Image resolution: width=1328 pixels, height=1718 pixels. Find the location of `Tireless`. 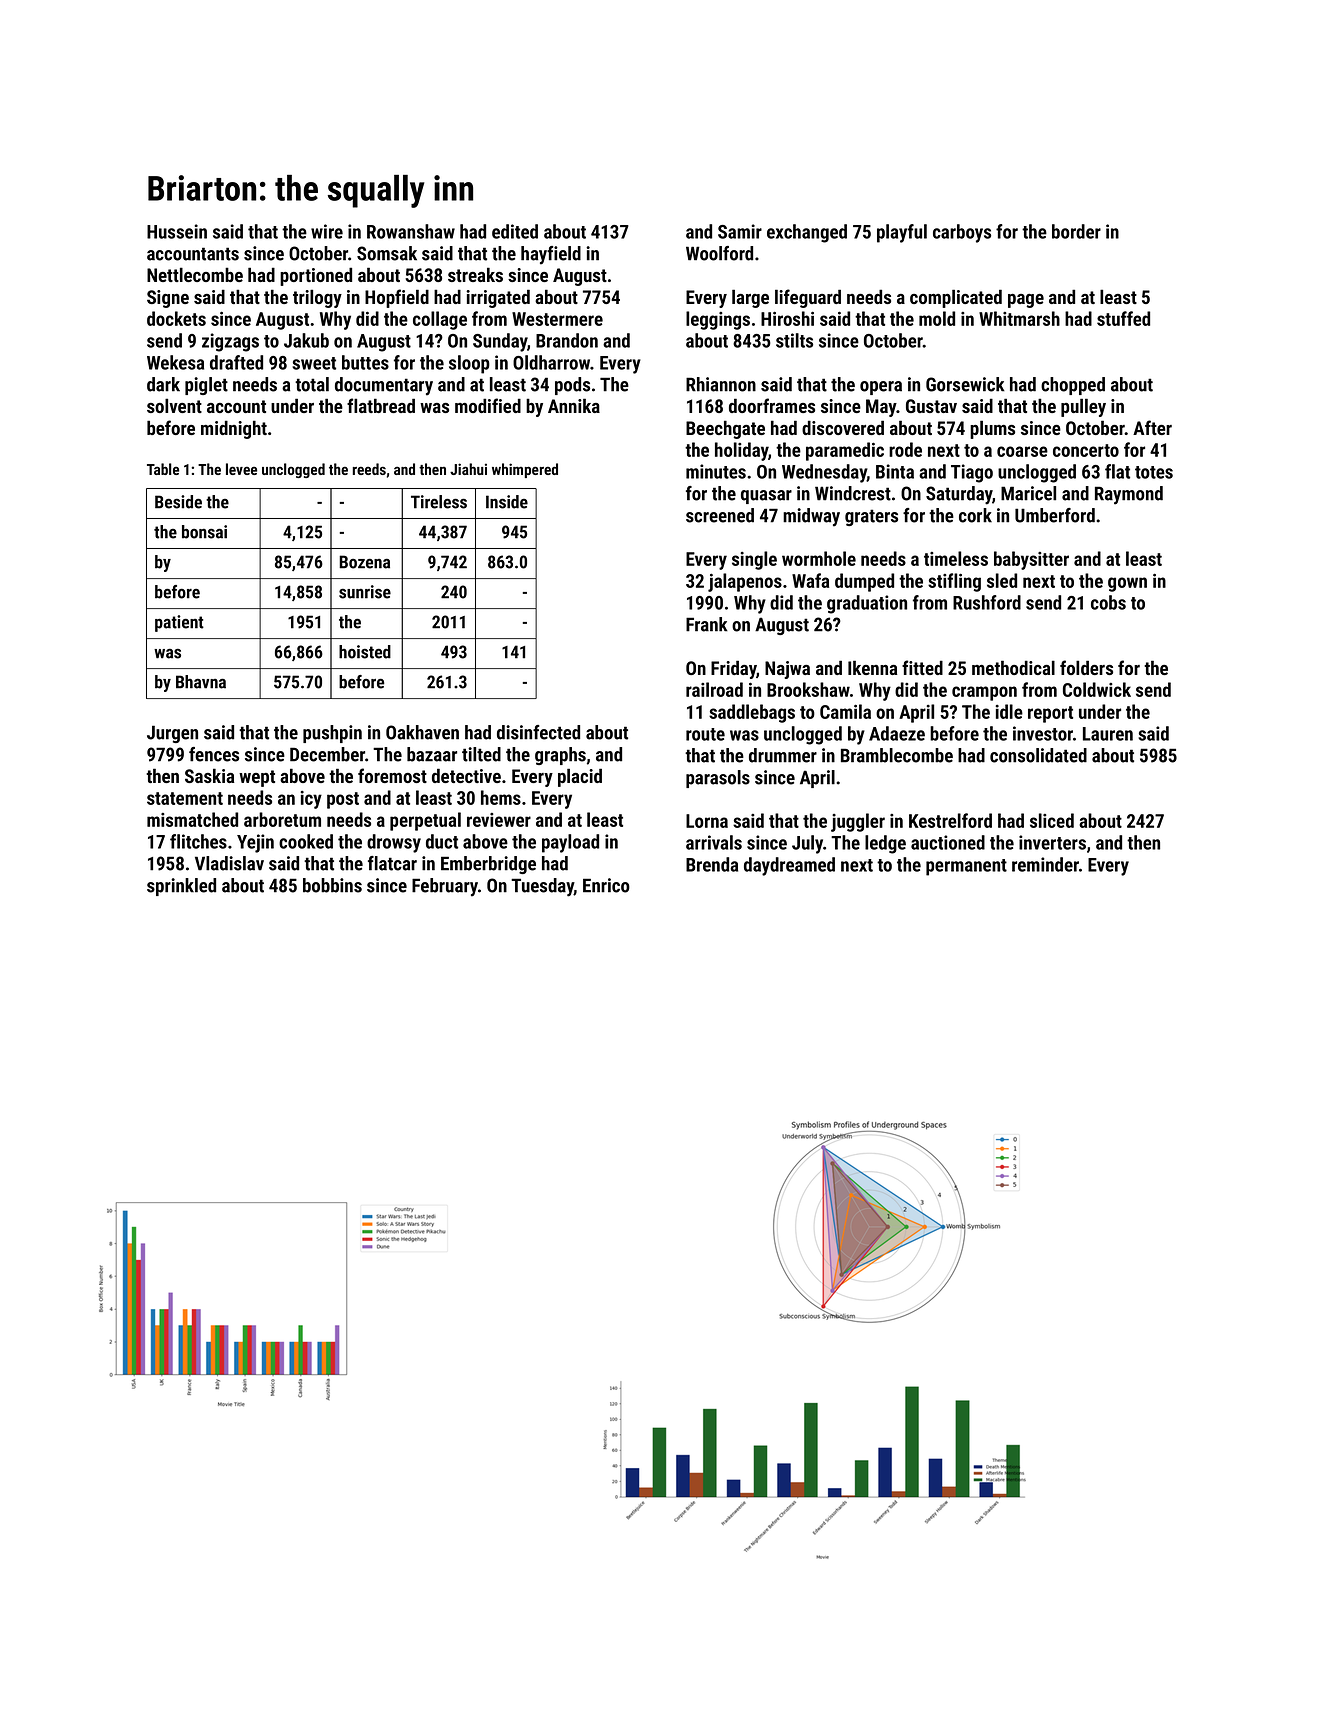

Tireless is located at coordinates (439, 502).
